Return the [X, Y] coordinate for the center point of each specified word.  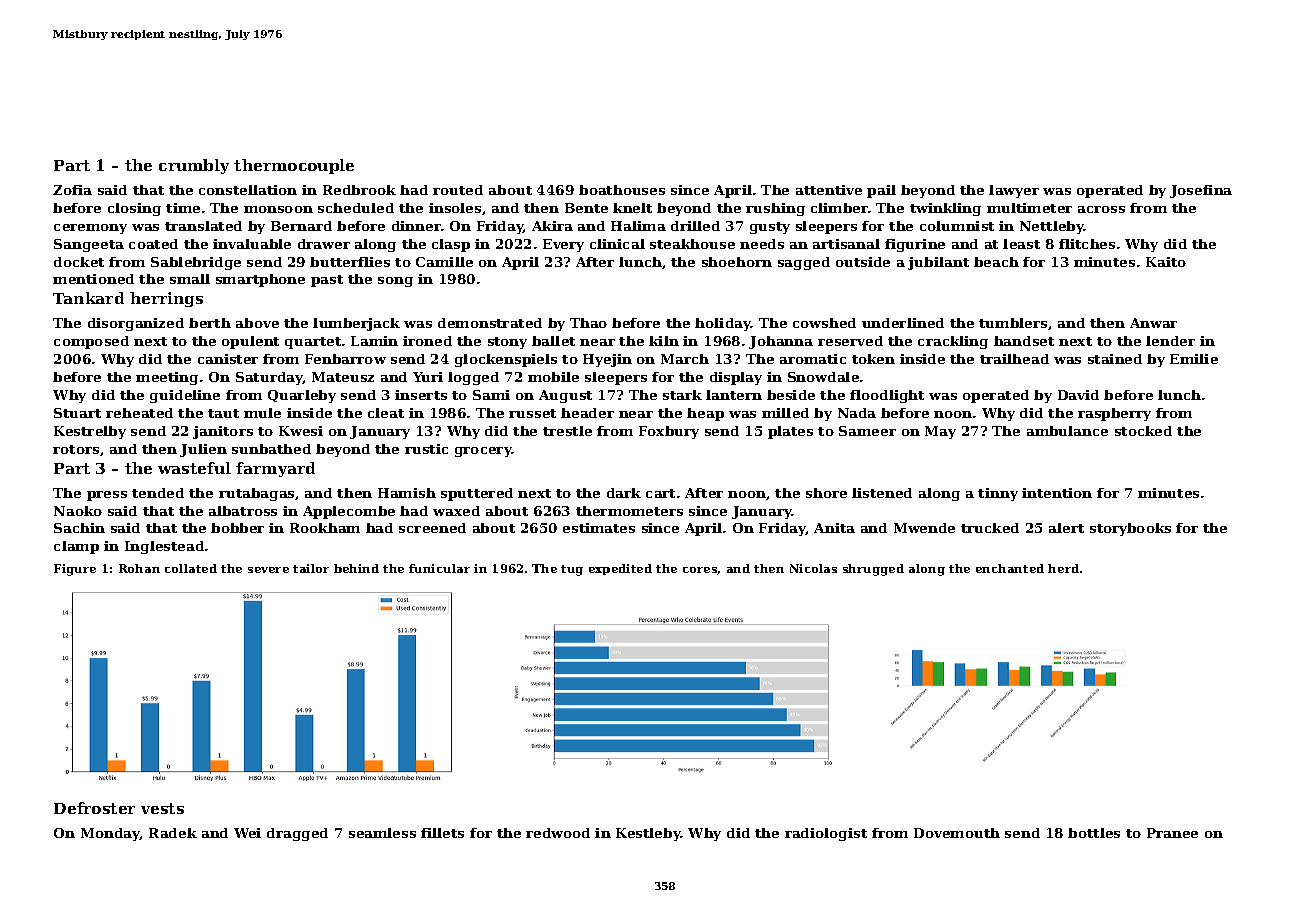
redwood [558, 833]
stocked [1143, 431]
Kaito [1166, 262]
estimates [599, 528]
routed [458, 190]
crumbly [194, 166]
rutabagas [256, 494]
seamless [382, 833]
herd [1063, 568]
